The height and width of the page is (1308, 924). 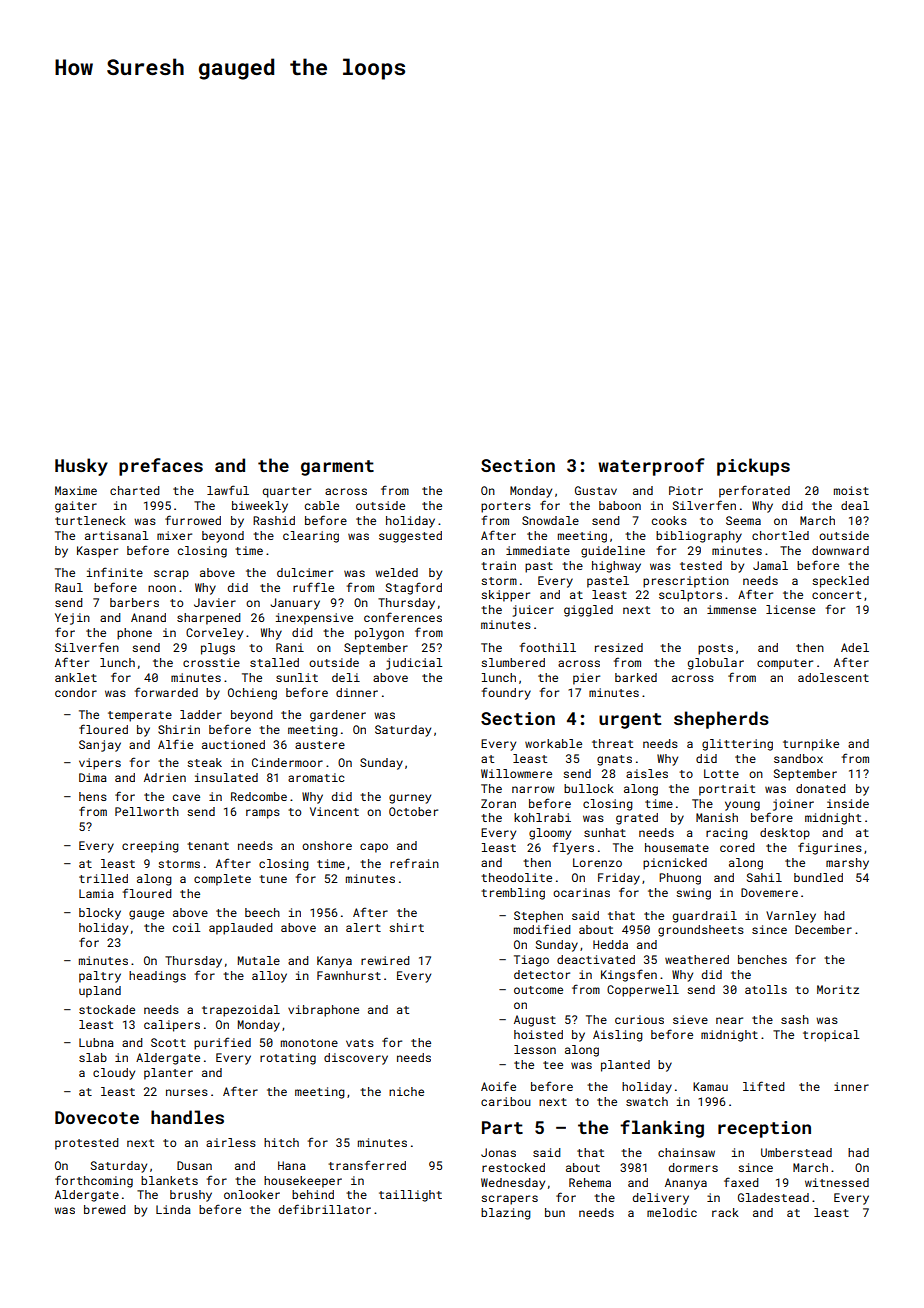 I want to click on dulcimer, so click(x=305, y=572).
